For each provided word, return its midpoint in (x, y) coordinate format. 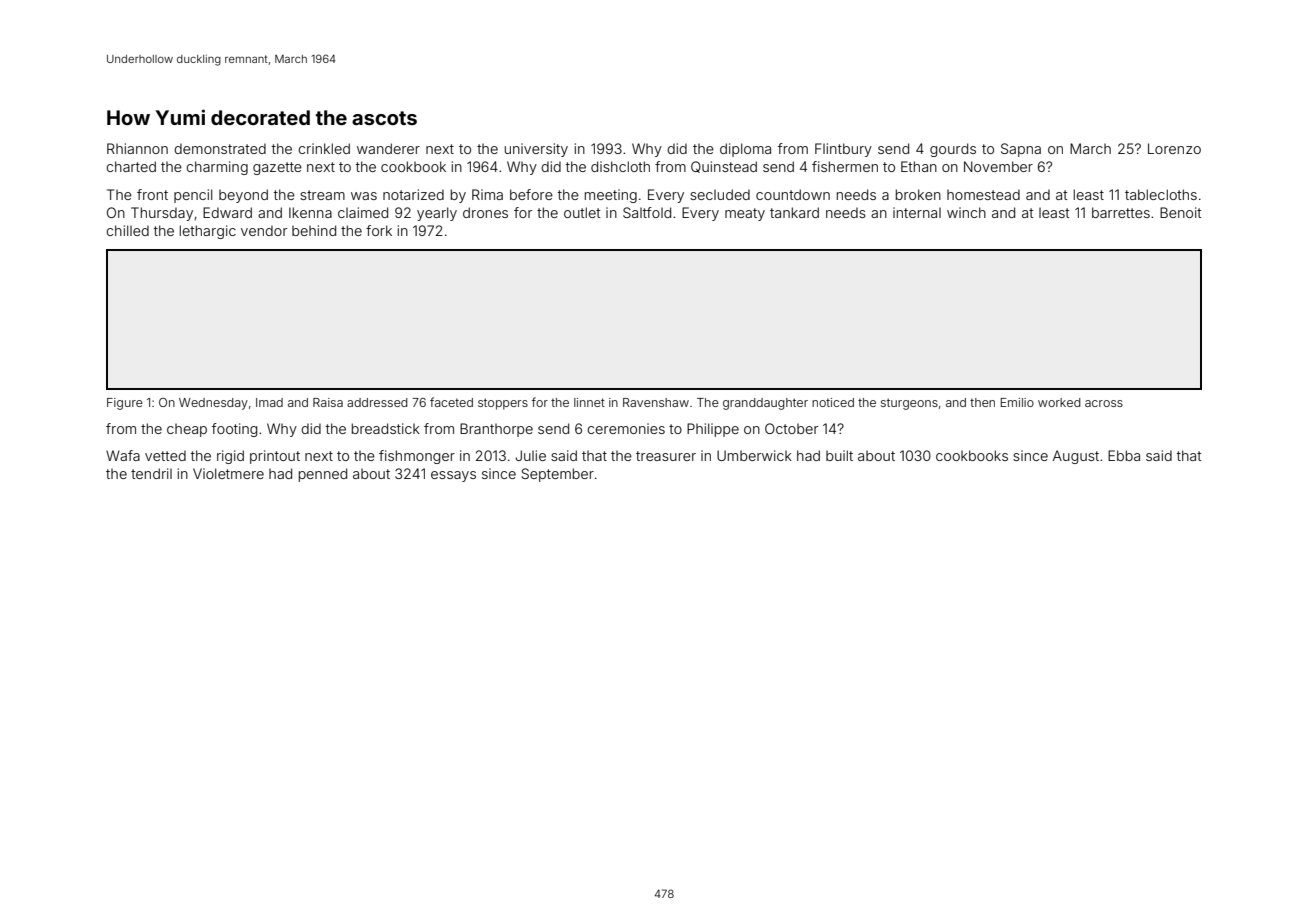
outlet (582, 212)
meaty (745, 214)
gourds (953, 150)
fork (379, 230)
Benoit (1181, 212)
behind (314, 230)
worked (1059, 402)
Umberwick (754, 455)
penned (323, 475)
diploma (745, 150)
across (1104, 403)
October (791, 428)
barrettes (1121, 212)
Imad (269, 402)
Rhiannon (137, 148)
